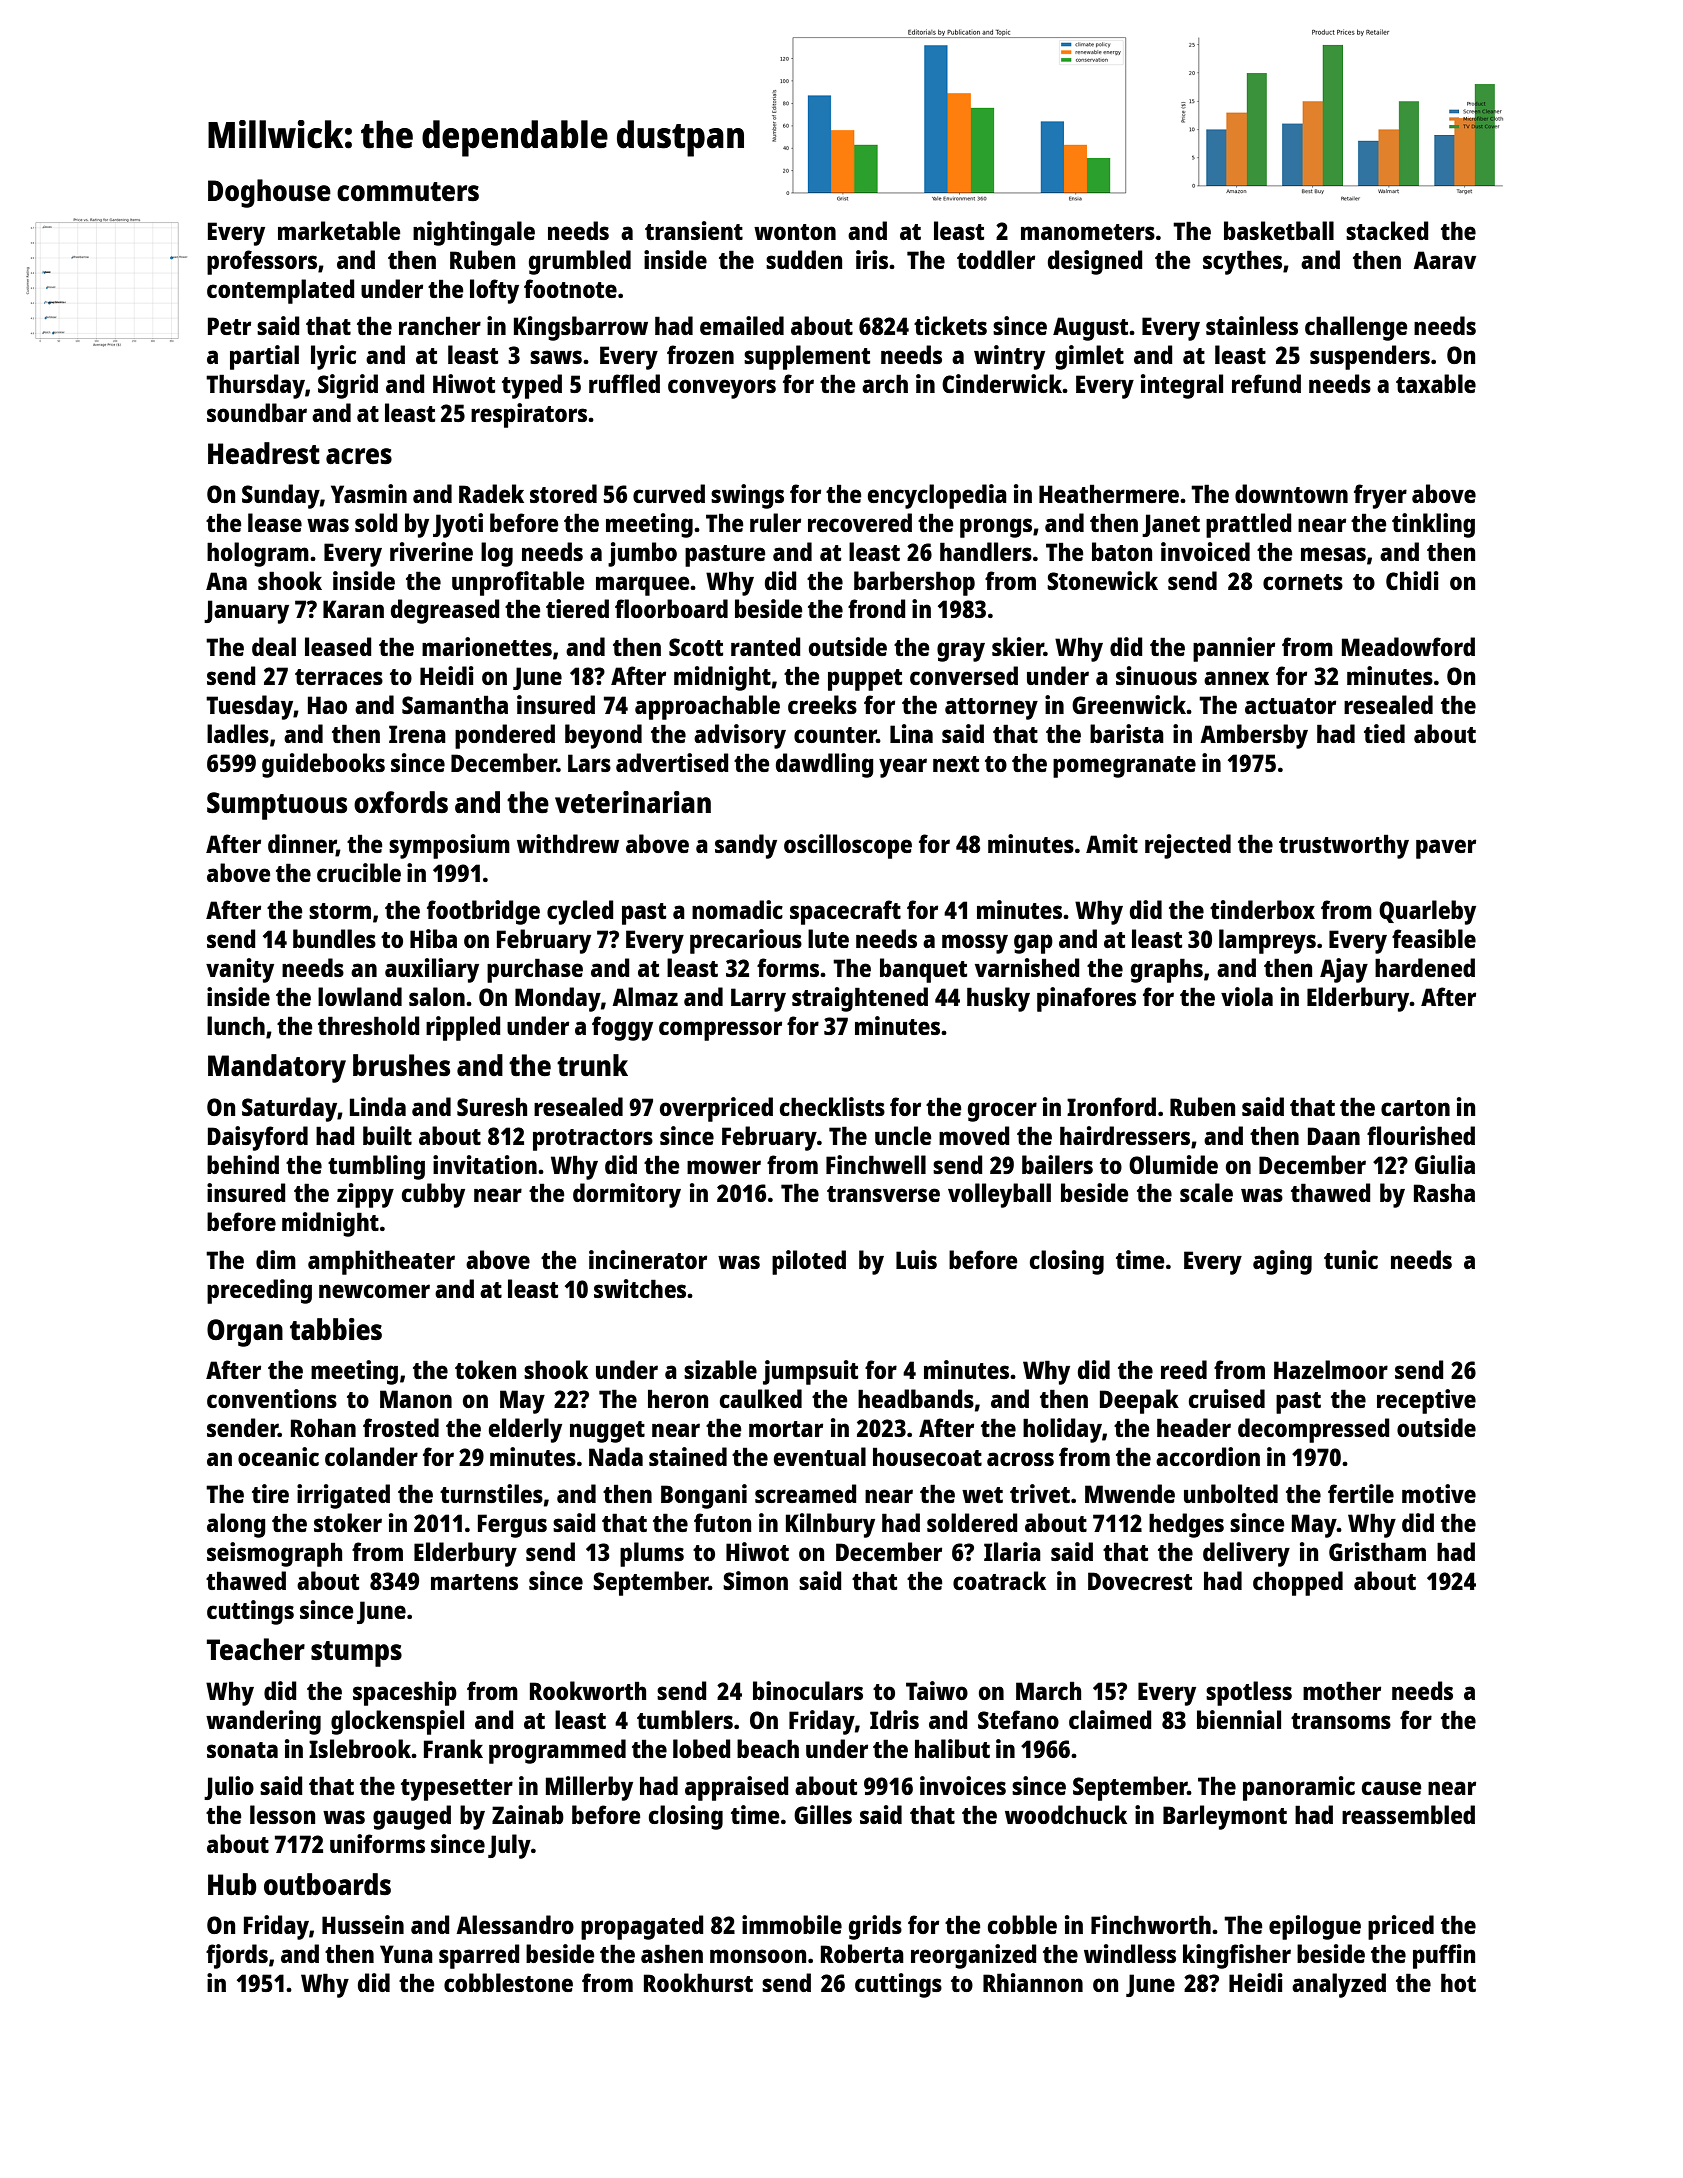 The width and height of the screenshot is (1683, 2178). Describe the element at coordinates (1458, 1982) in the screenshot. I see `hot` at that location.
